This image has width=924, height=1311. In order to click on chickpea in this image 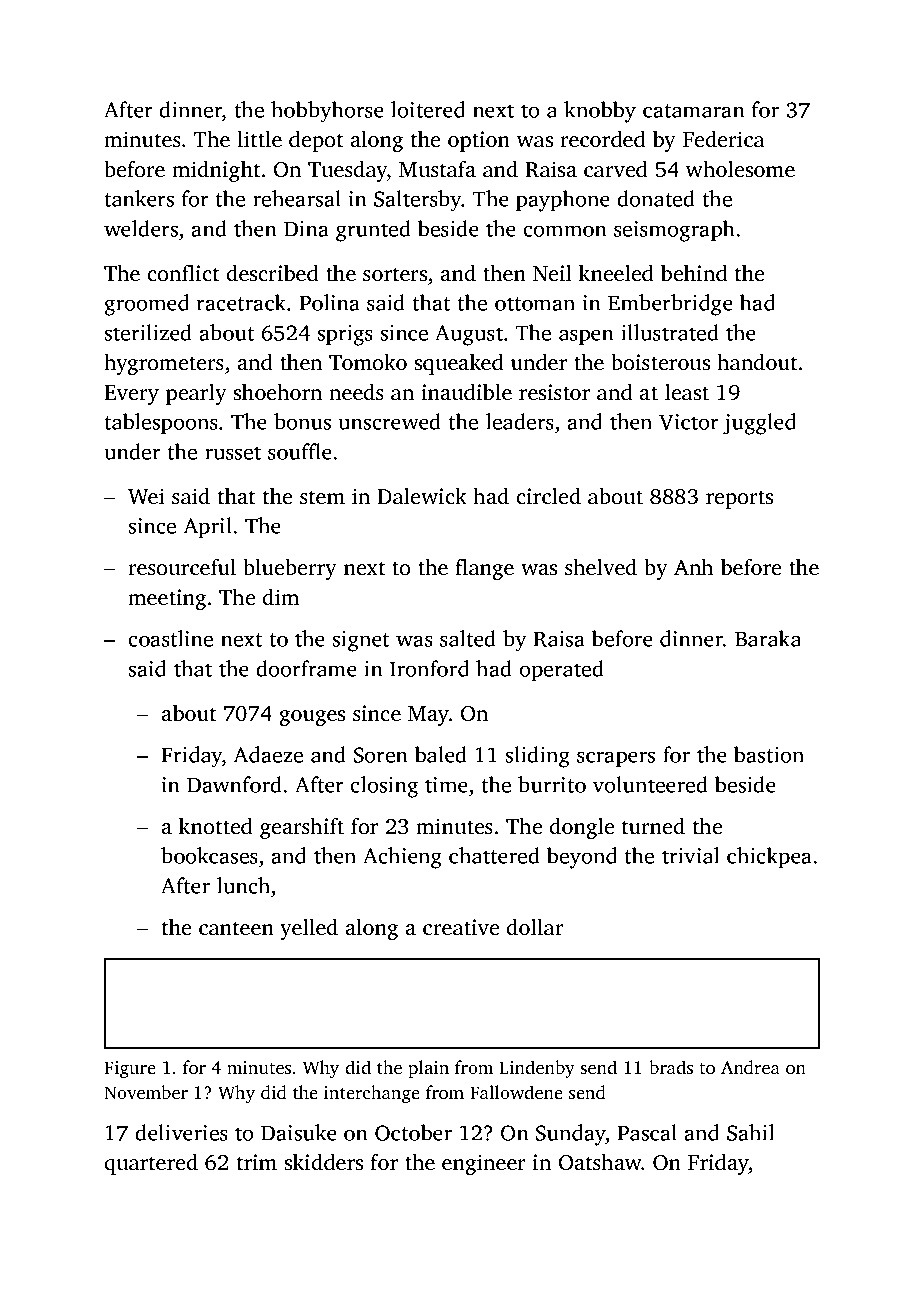, I will do `click(769, 858)`.
